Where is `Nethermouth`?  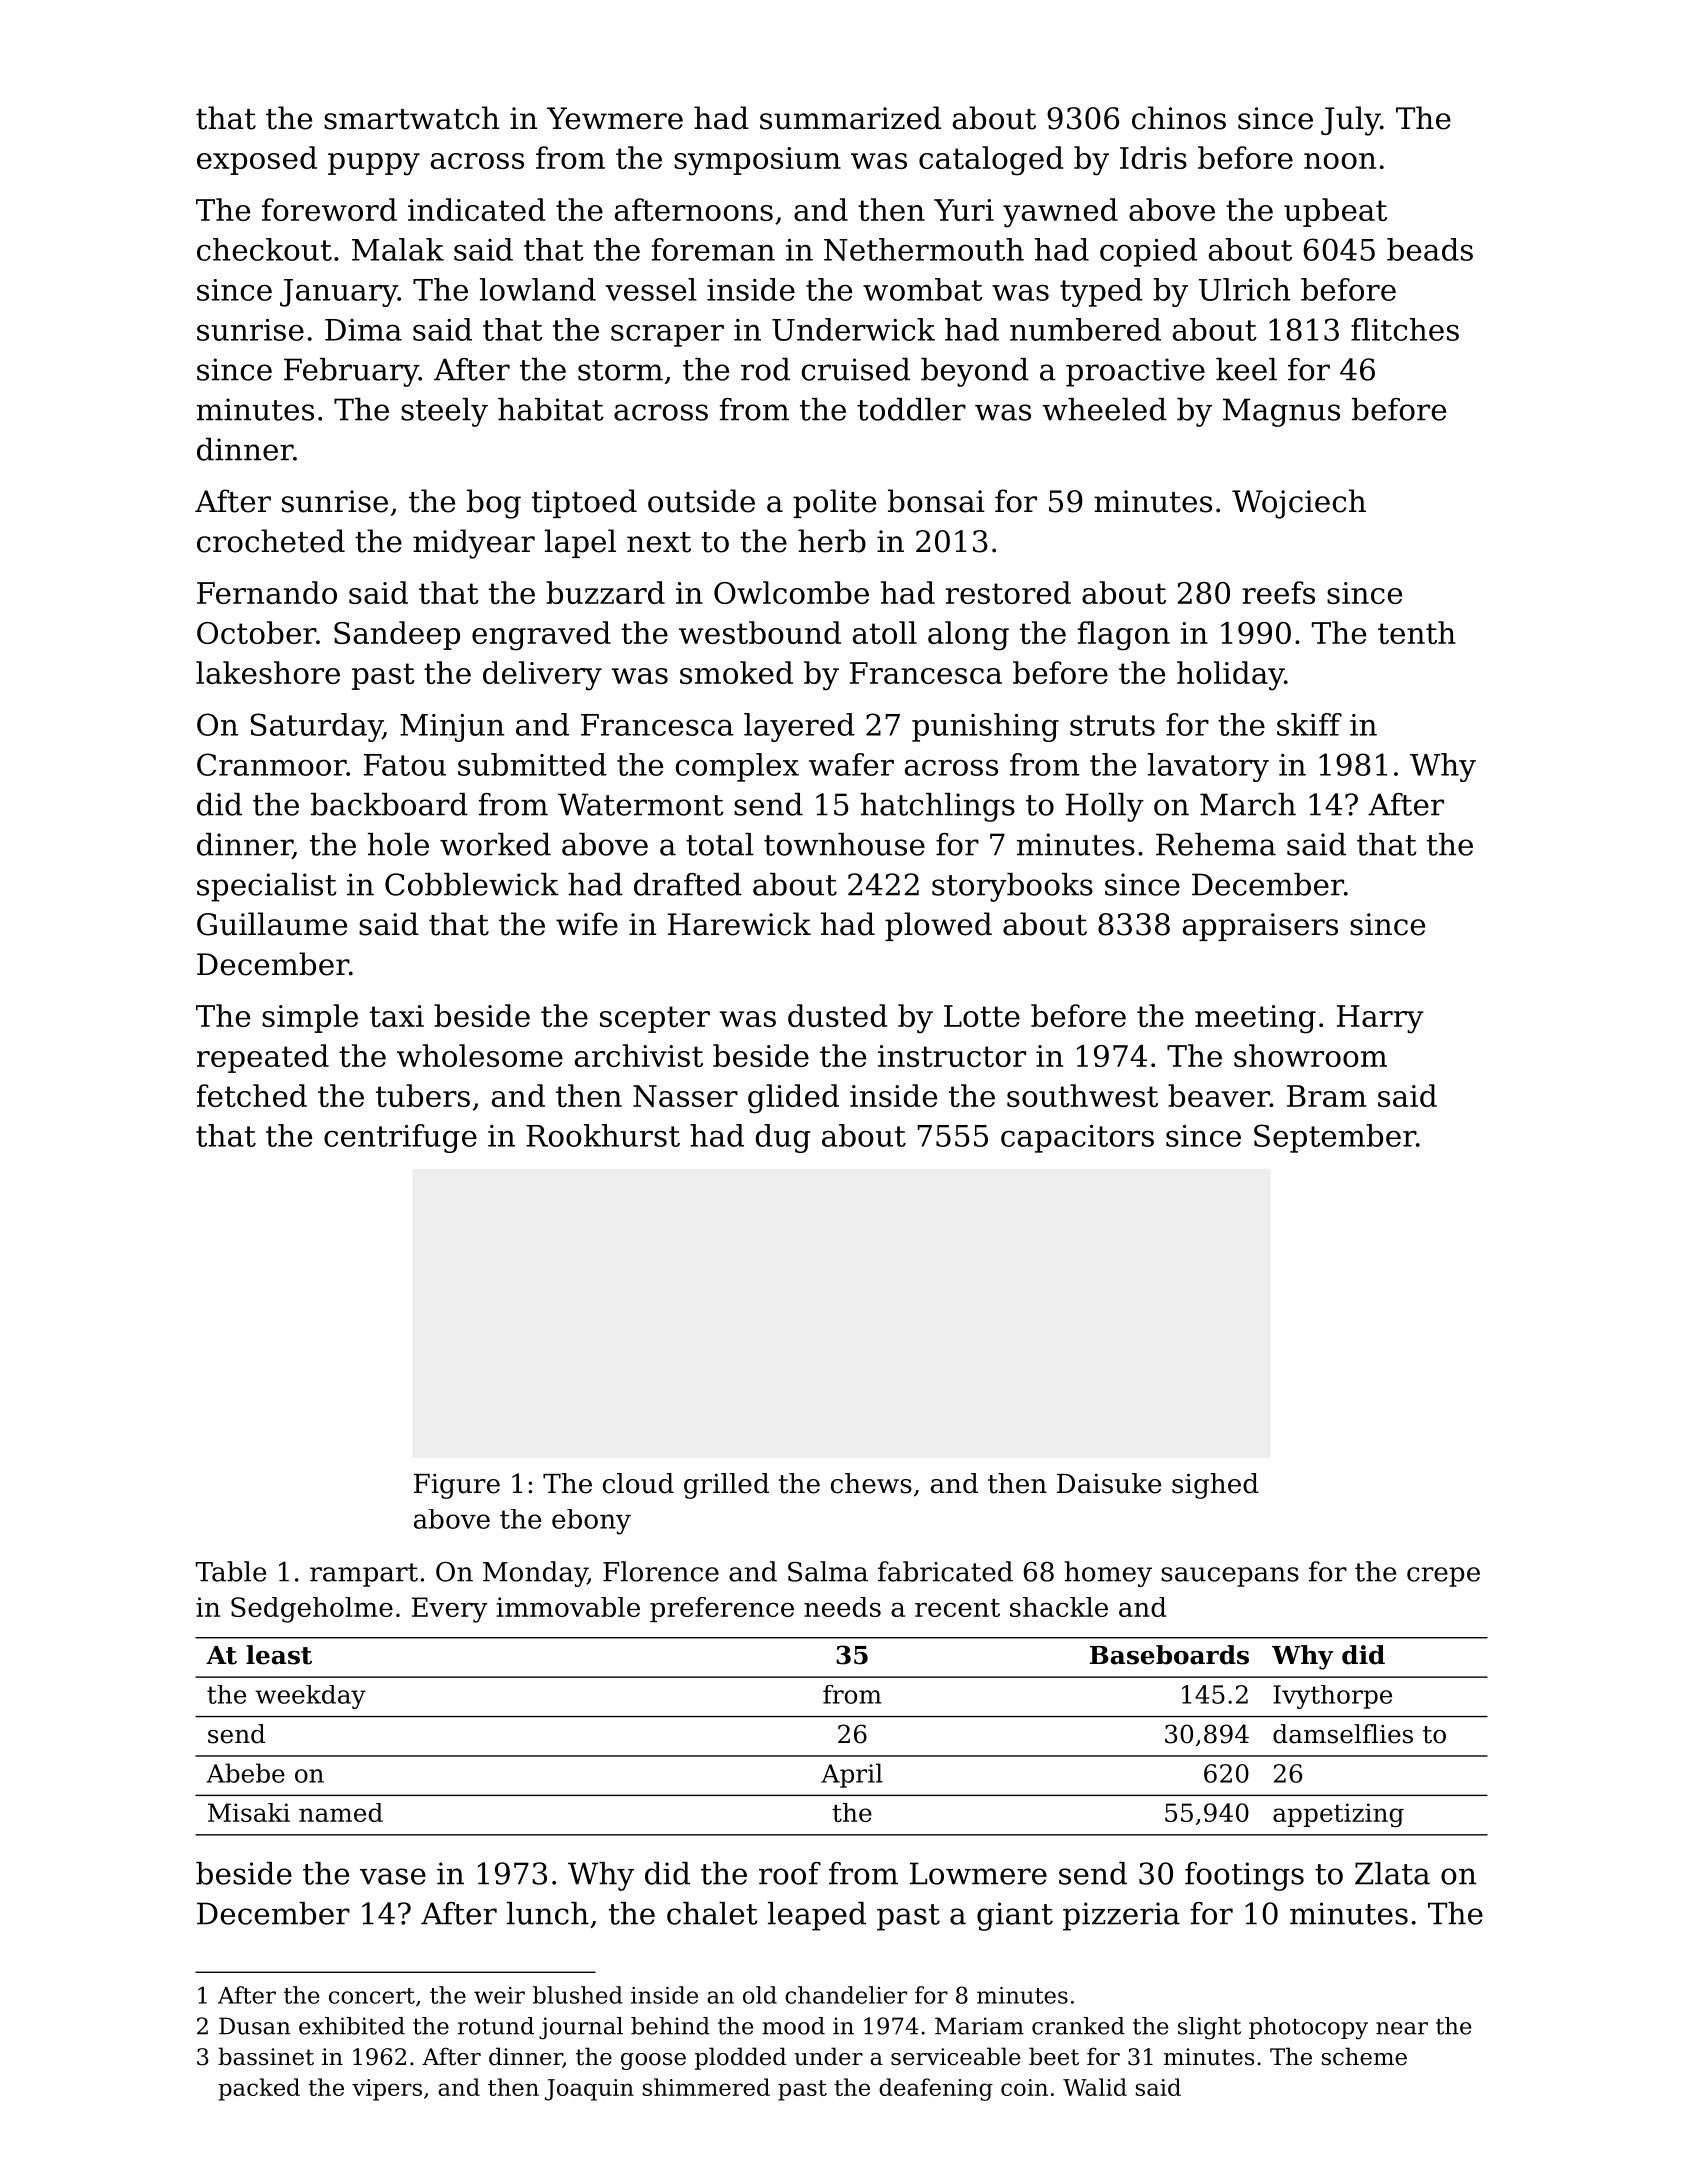 Nethermouth is located at coordinates (924, 249).
